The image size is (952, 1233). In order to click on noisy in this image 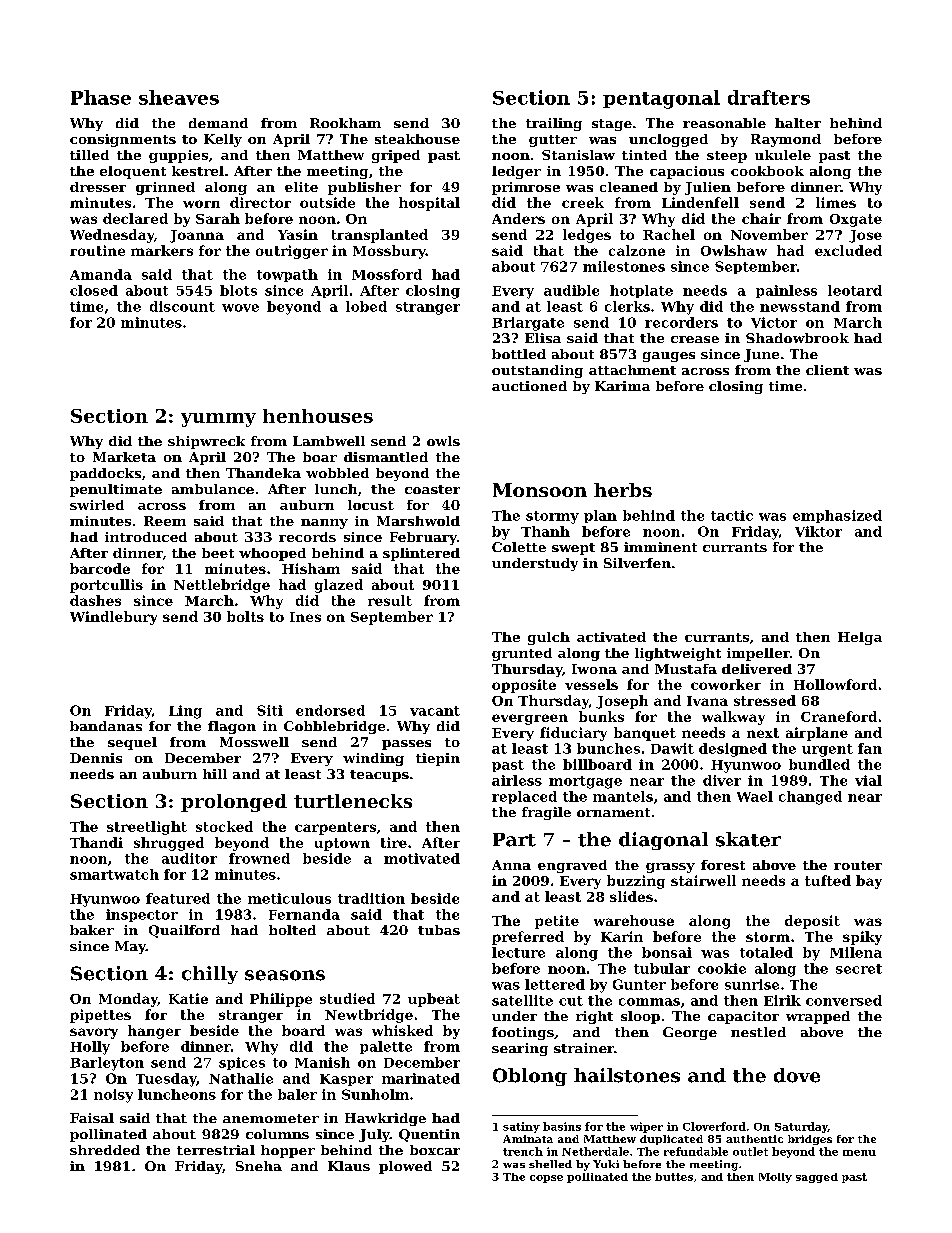, I will do `click(113, 1096)`.
